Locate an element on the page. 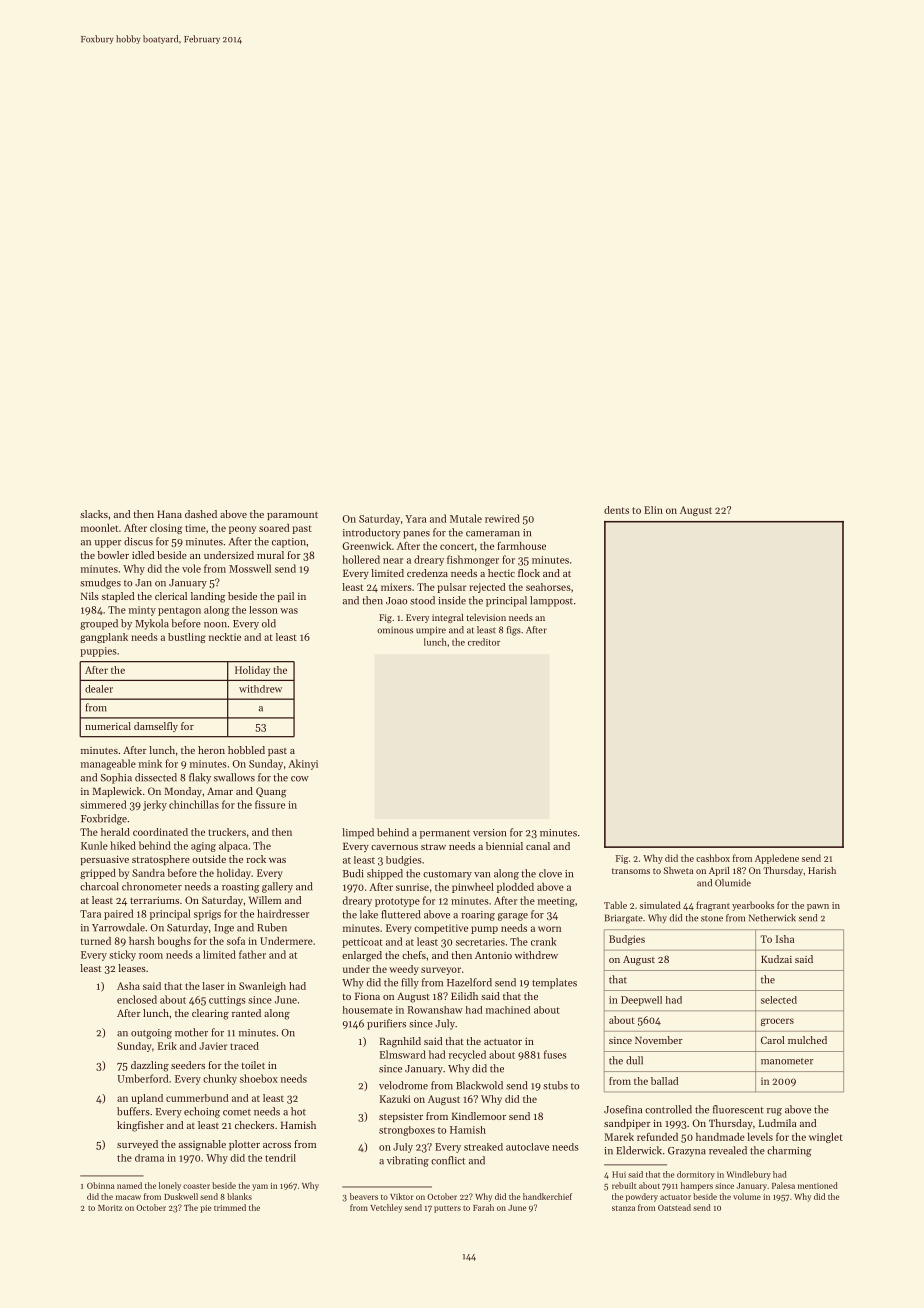 Image resolution: width=924 pixels, height=1308 pixels. weedy is located at coordinates (404, 970).
